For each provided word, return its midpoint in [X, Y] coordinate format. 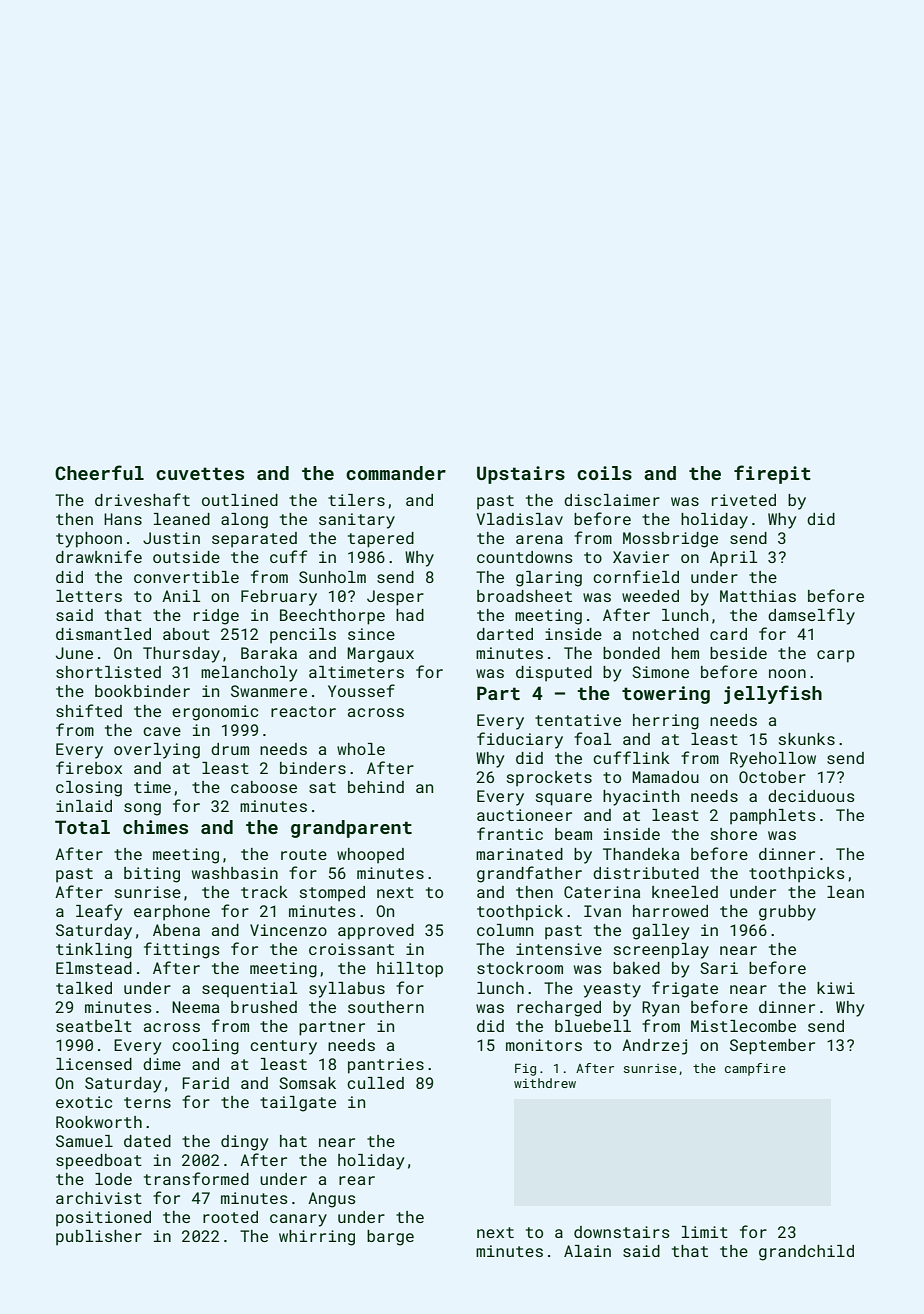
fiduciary [520, 740]
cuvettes [200, 473]
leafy [99, 912]
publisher [99, 1238]
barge [390, 1238]
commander [396, 473]
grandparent [351, 829]
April [733, 559]
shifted [89, 710]
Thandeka [641, 854]
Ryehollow [773, 760]
